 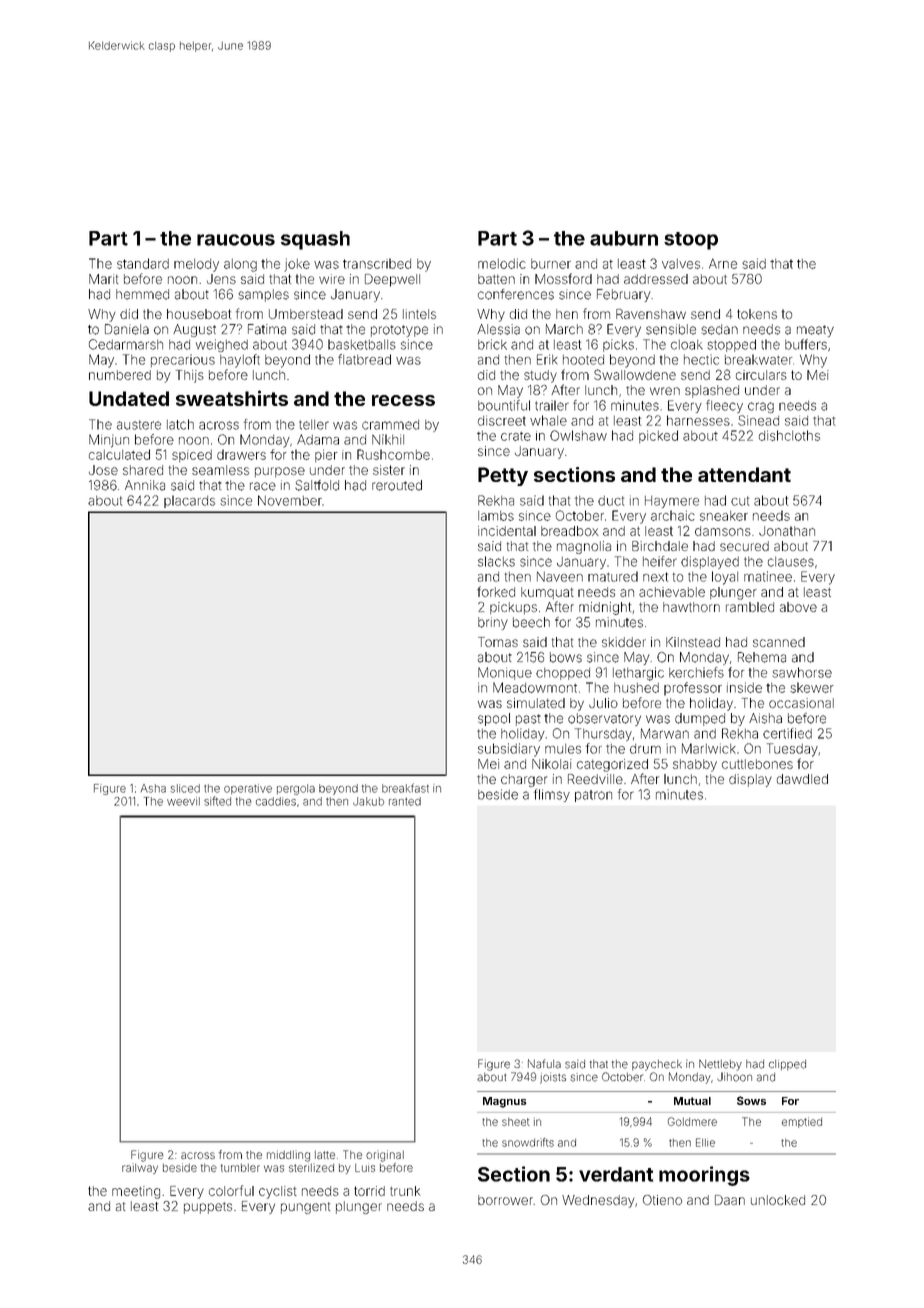 What do you see at coordinates (140, 1168) in the screenshot?
I see `railway` at bounding box center [140, 1168].
